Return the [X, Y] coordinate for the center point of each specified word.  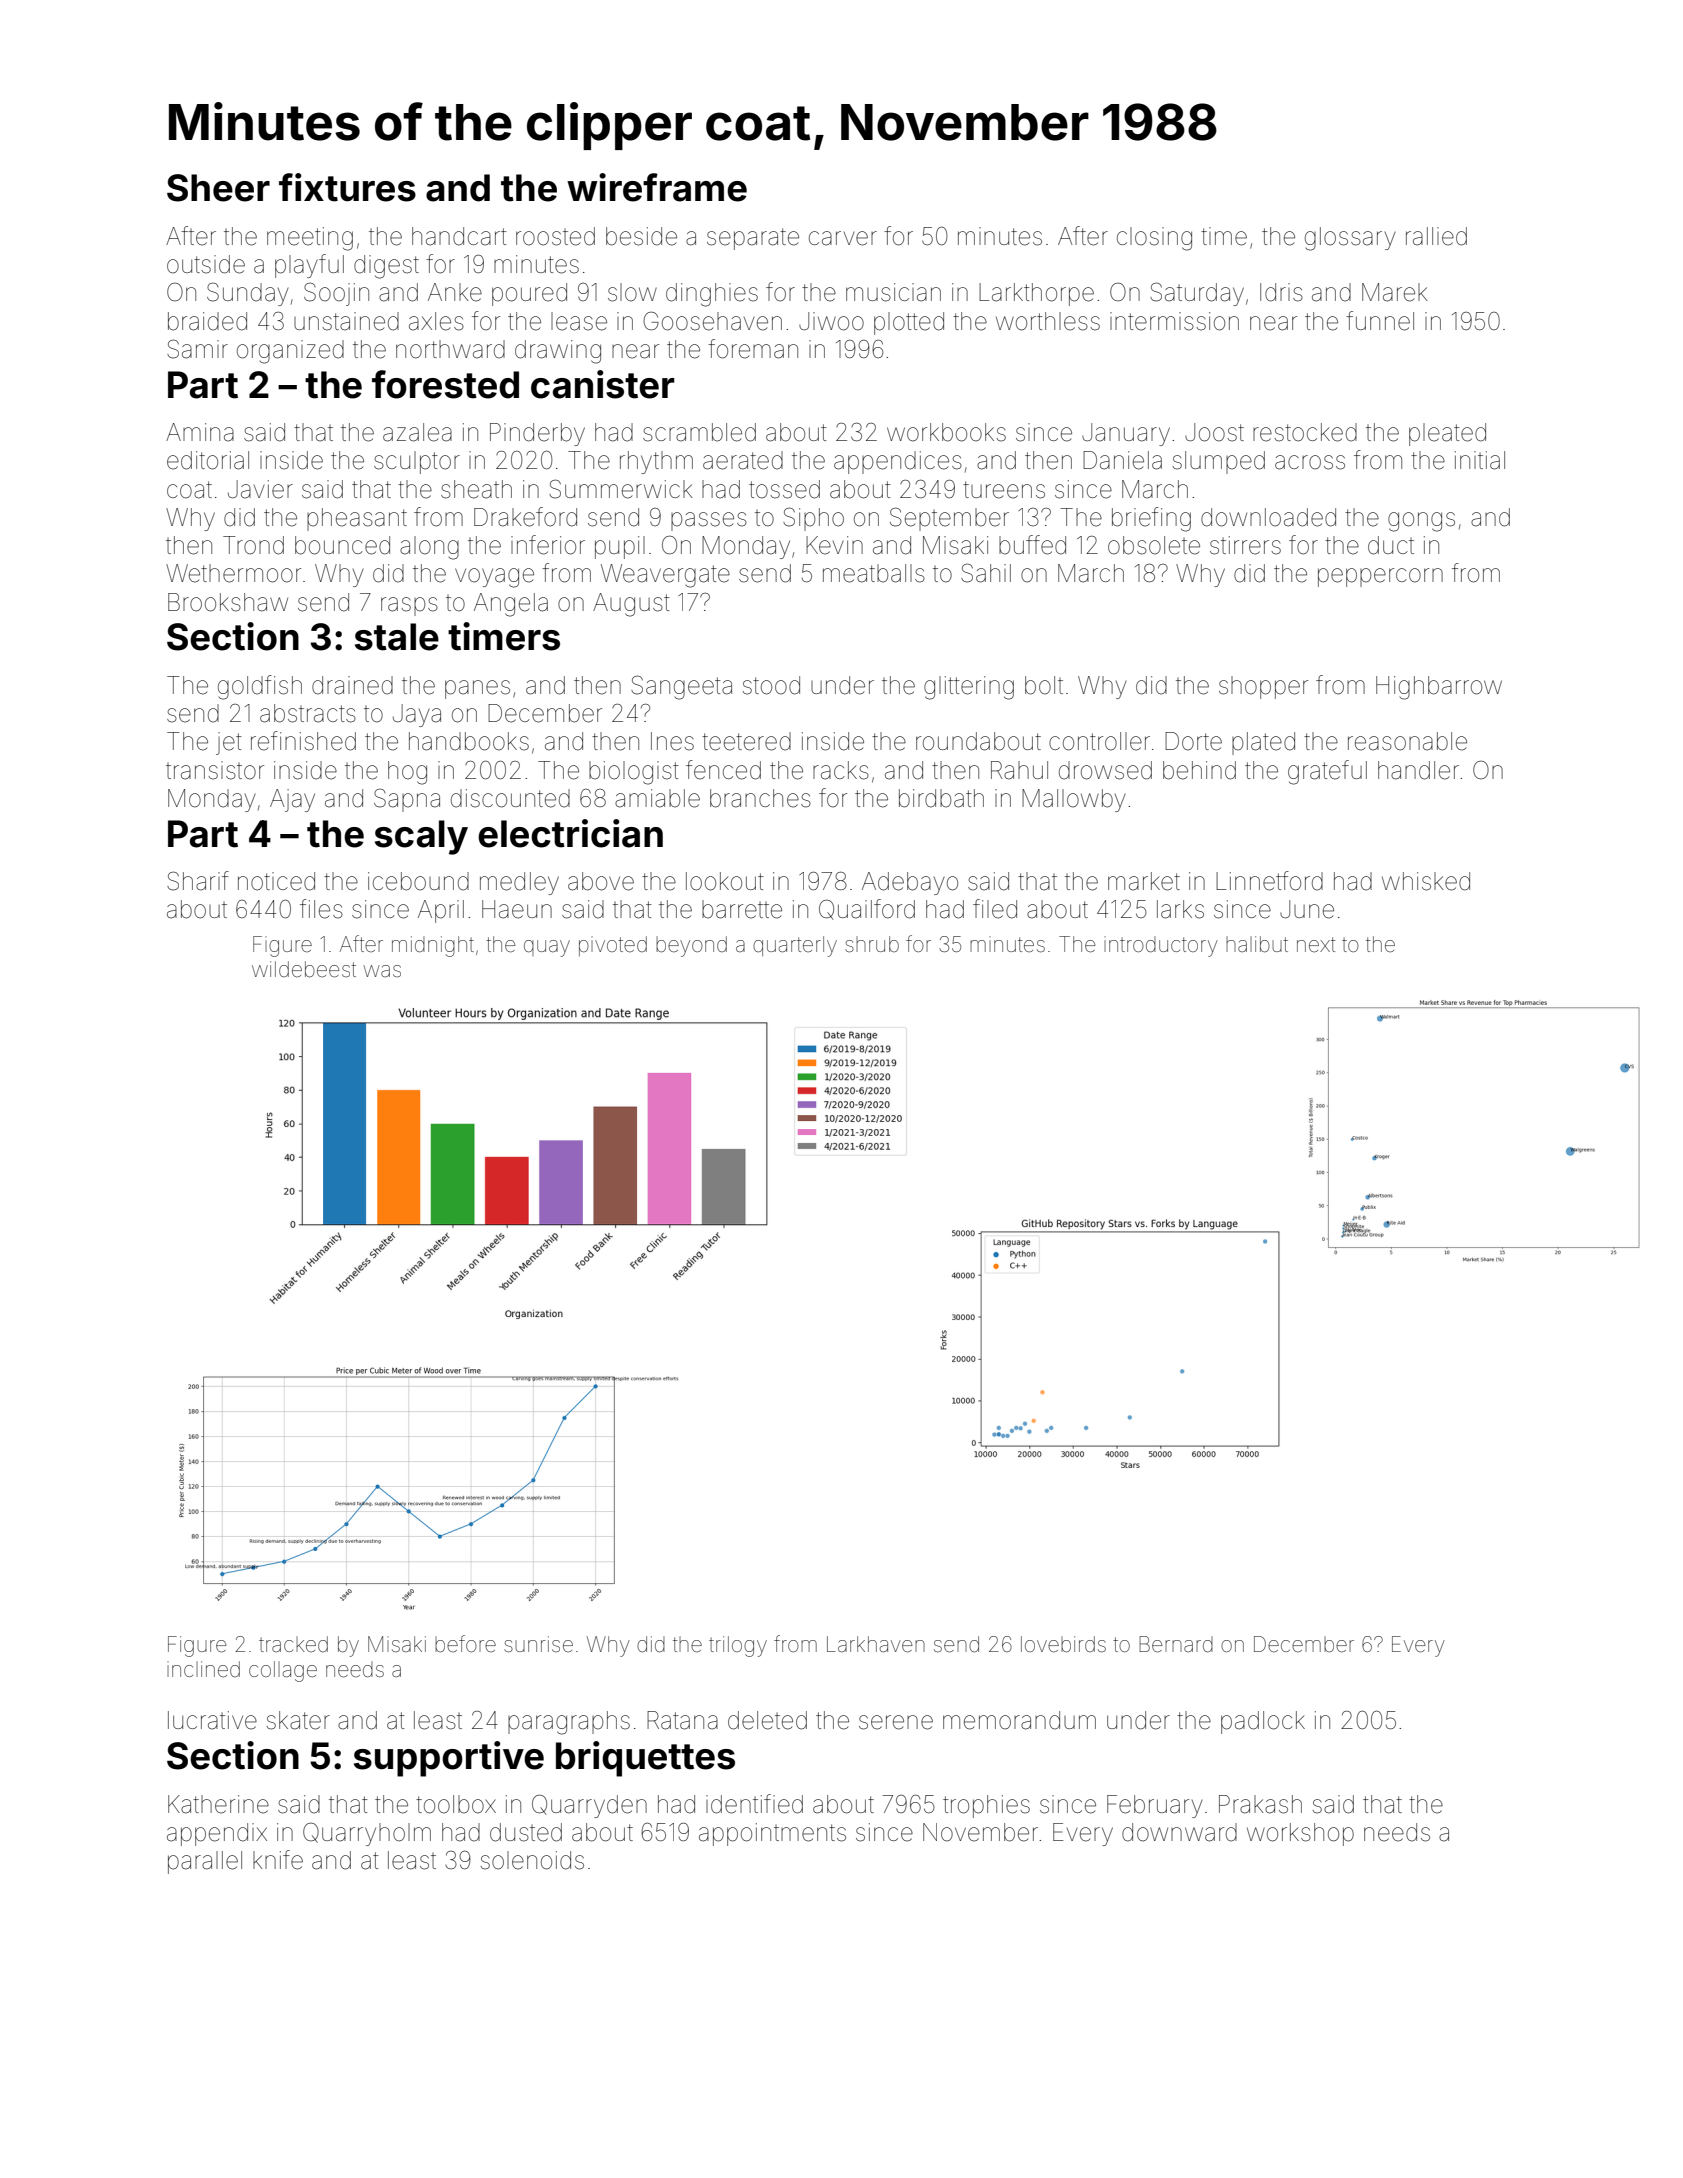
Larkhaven [876, 1644]
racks [841, 770]
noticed [276, 881]
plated [1263, 743]
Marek [1395, 292]
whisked [1426, 881]
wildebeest [304, 969]
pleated [1447, 434]
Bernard [1176, 1644]
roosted [555, 236]
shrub [872, 944]
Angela [511, 605]
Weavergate [665, 576]
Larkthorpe [1036, 294]
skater [298, 1720]
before [465, 1643]
